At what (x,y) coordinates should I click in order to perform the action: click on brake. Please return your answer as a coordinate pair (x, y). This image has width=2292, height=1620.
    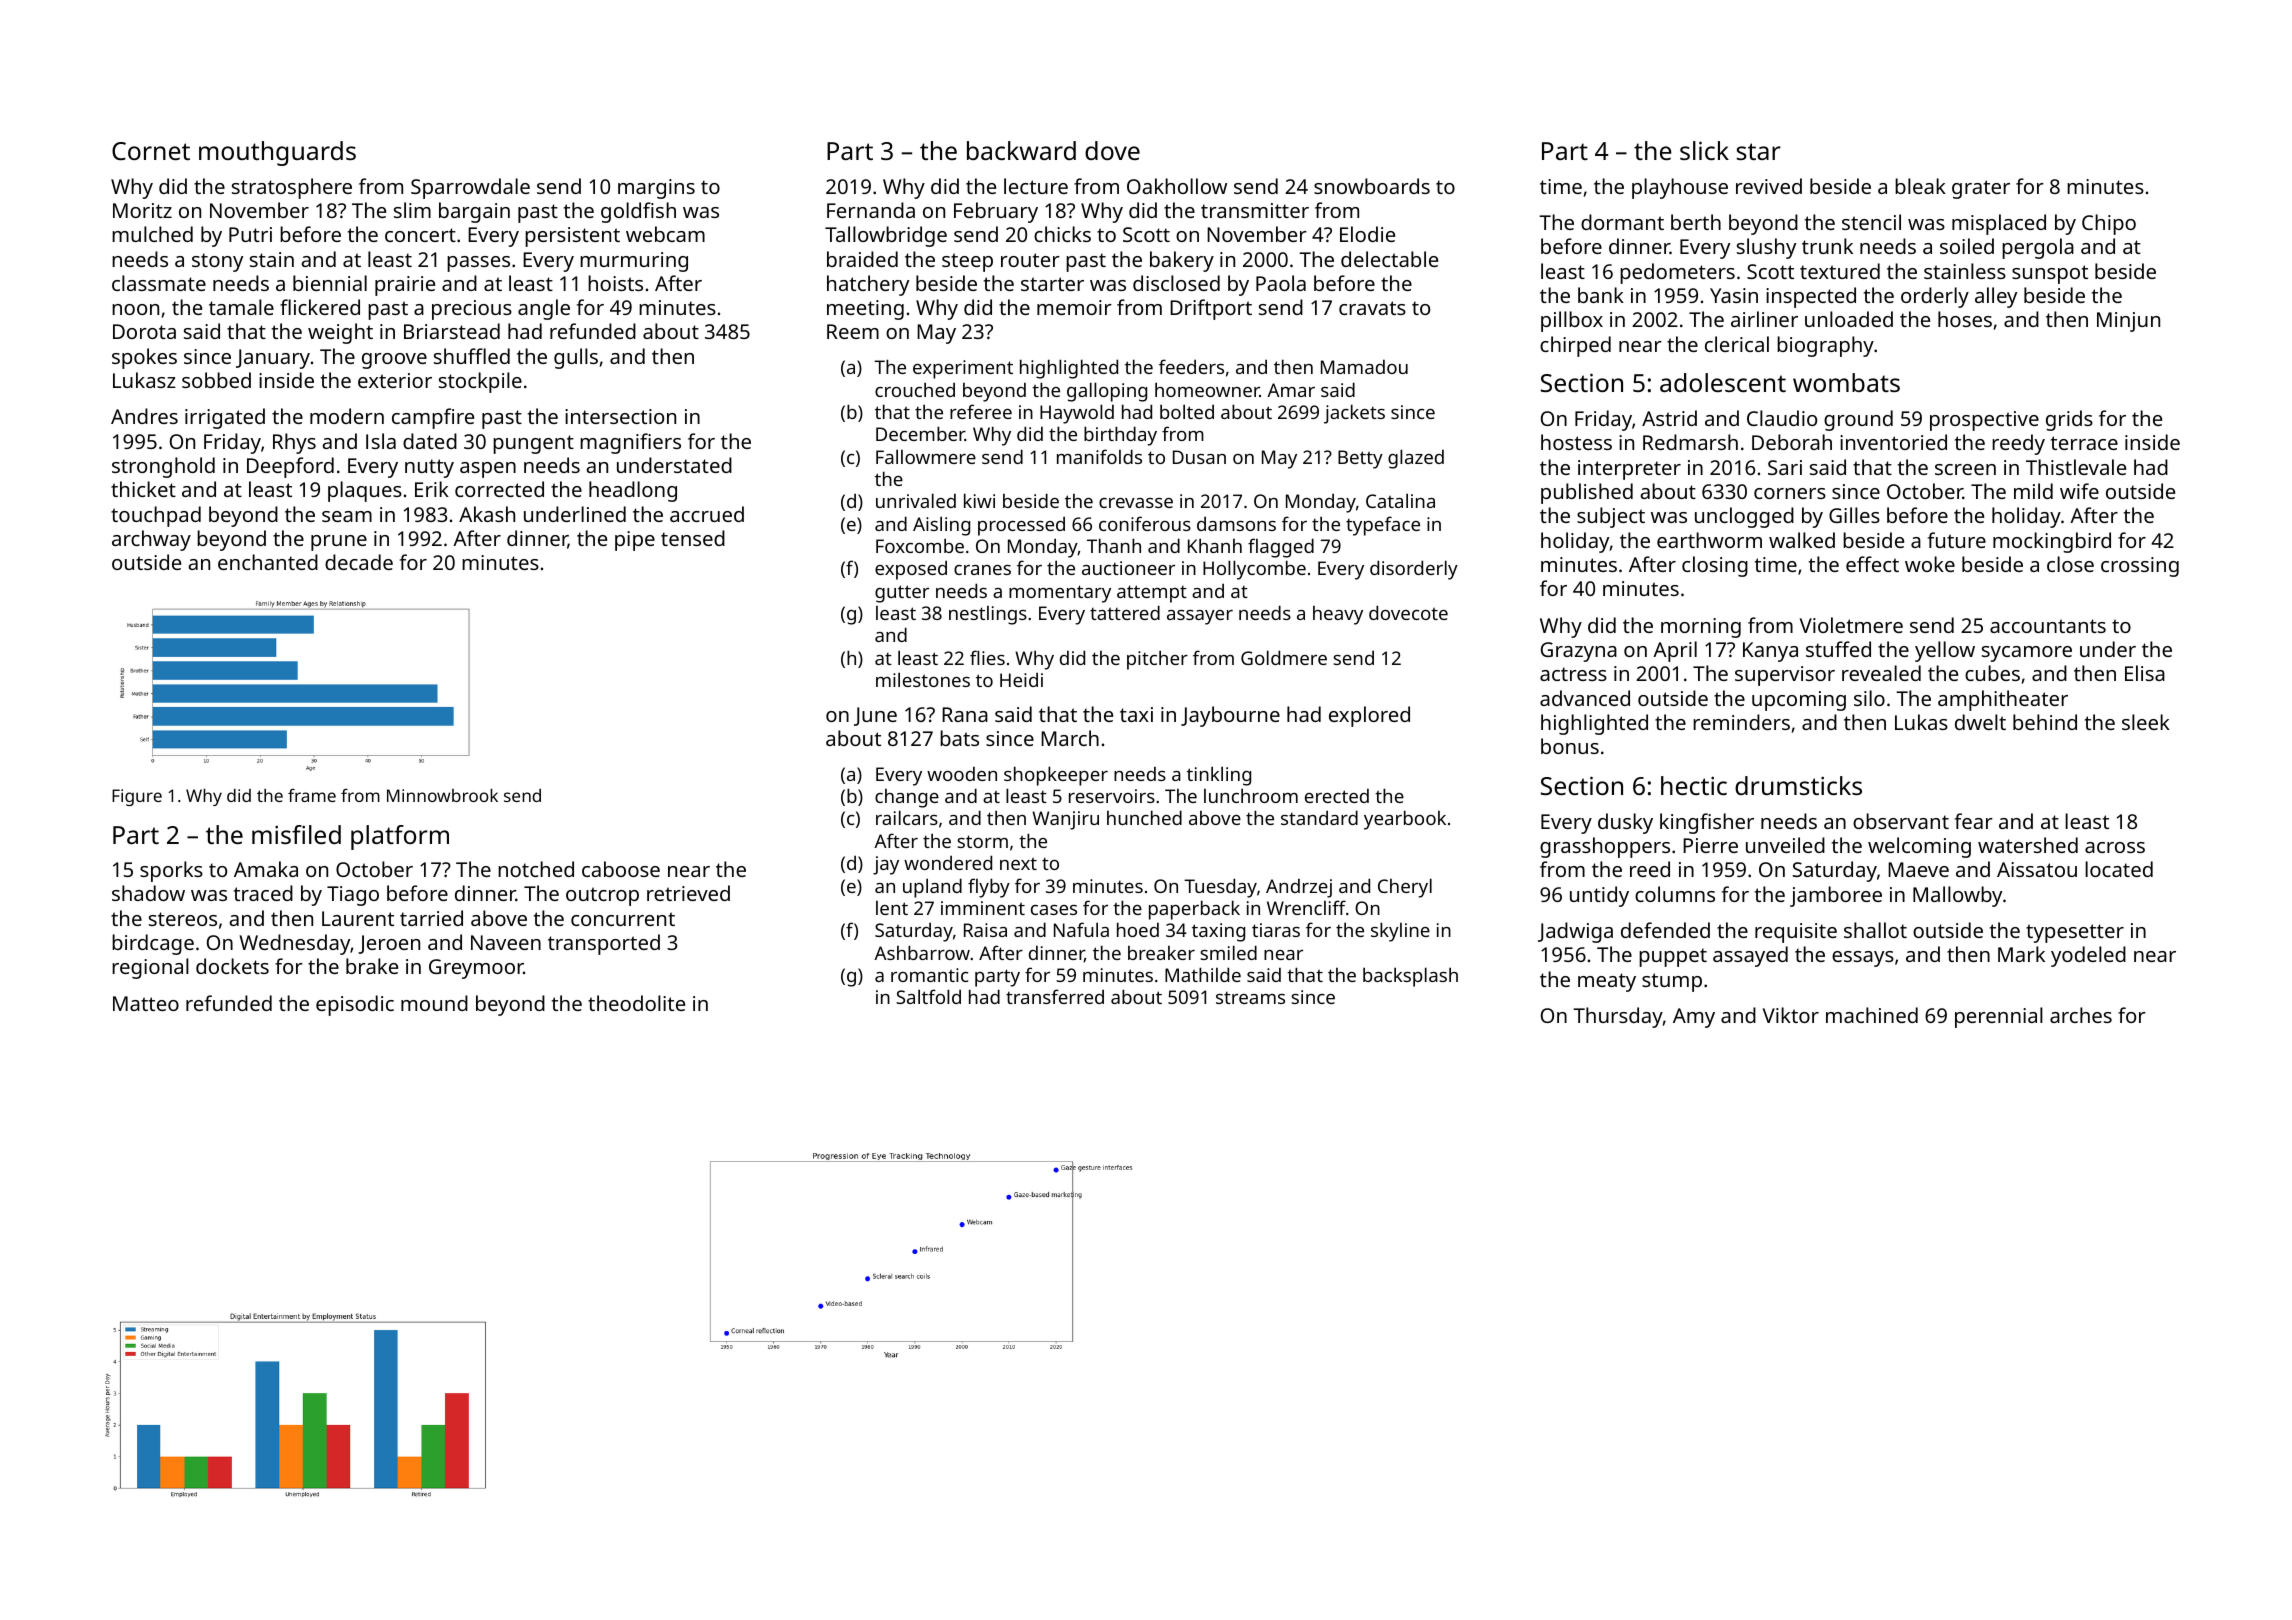
    Looking at the image, I should click on (372, 966).
